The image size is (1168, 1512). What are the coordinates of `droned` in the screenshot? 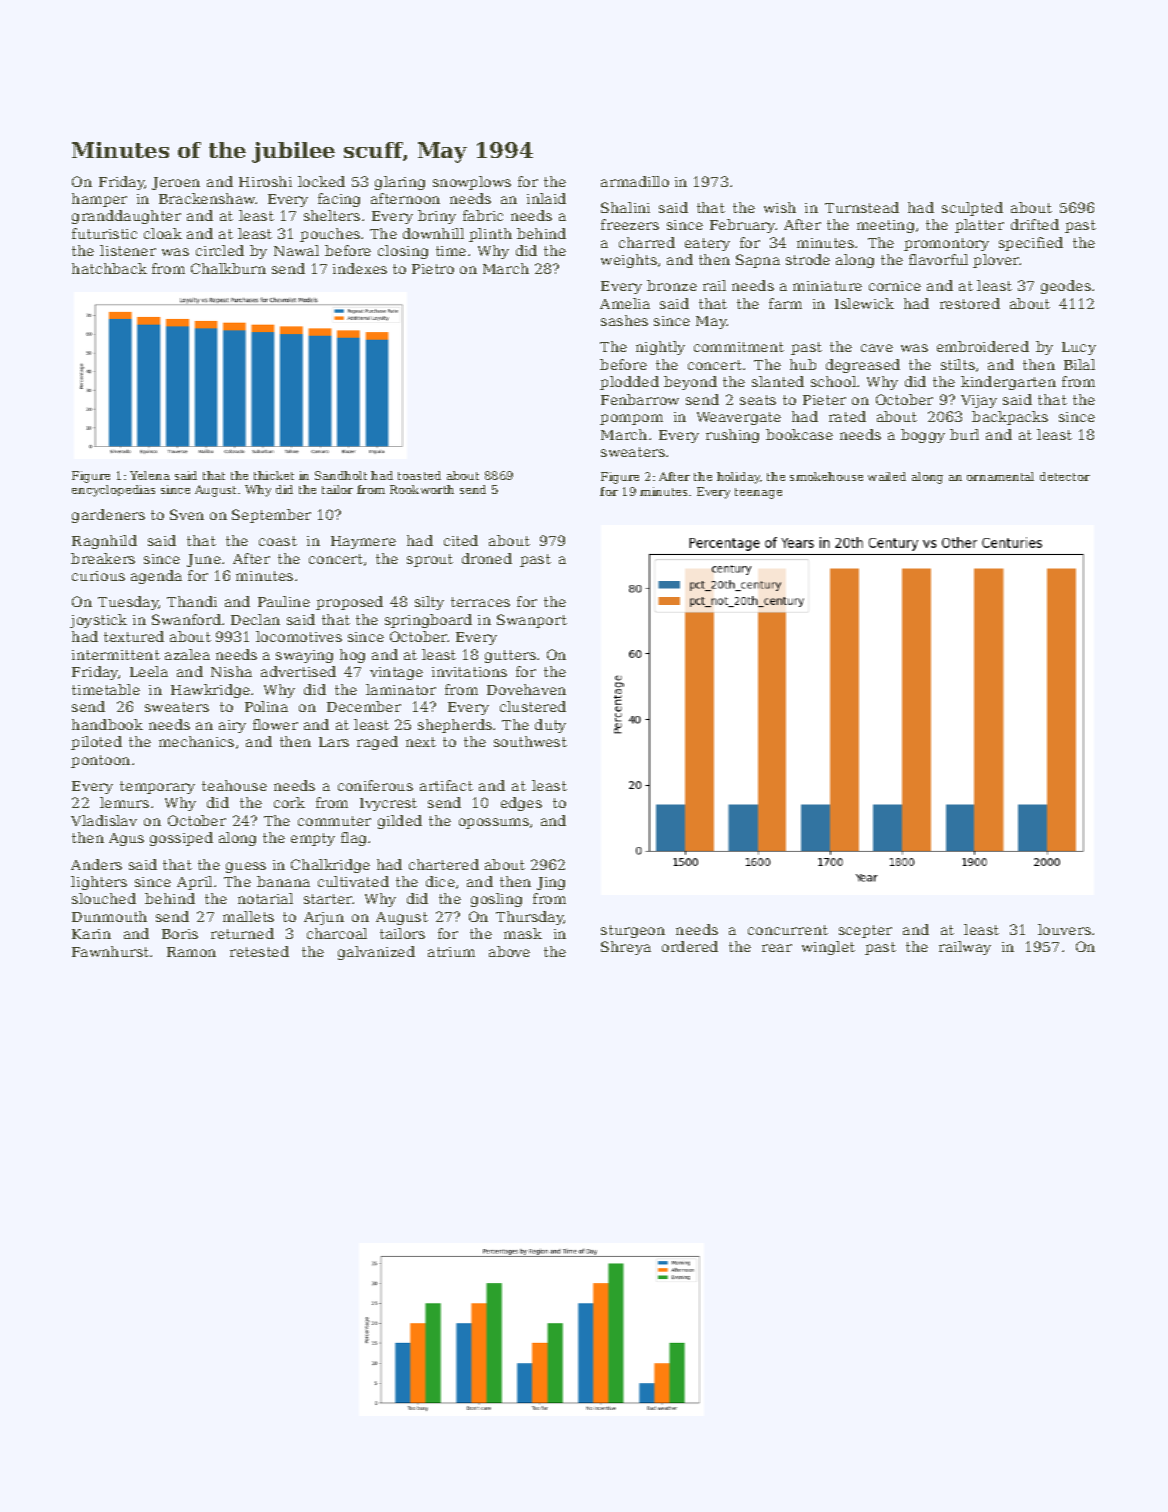 It's located at (487, 558).
